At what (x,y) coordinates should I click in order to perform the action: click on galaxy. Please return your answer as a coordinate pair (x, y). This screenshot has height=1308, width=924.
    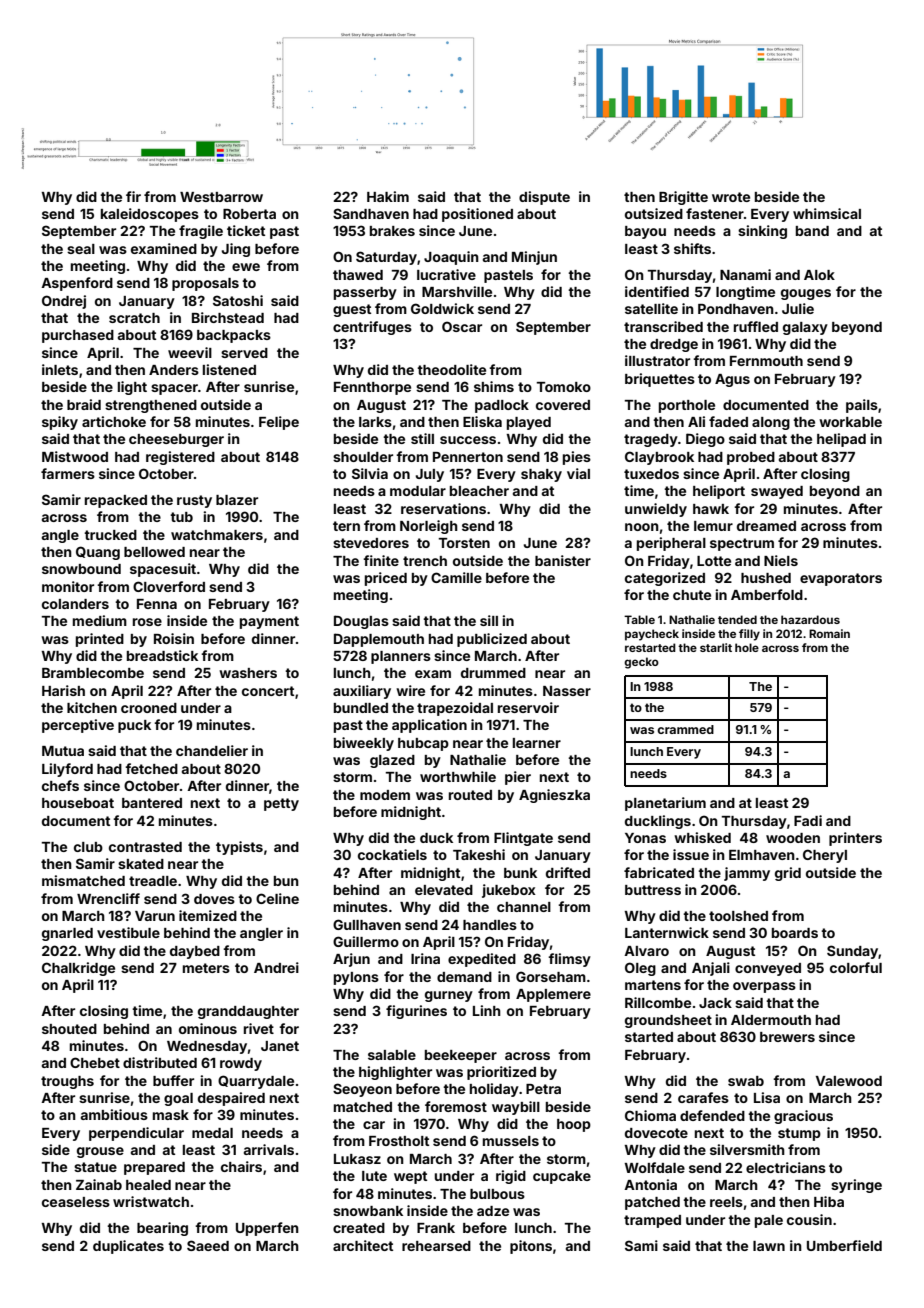
    Looking at the image, I should click on (805, 328).
